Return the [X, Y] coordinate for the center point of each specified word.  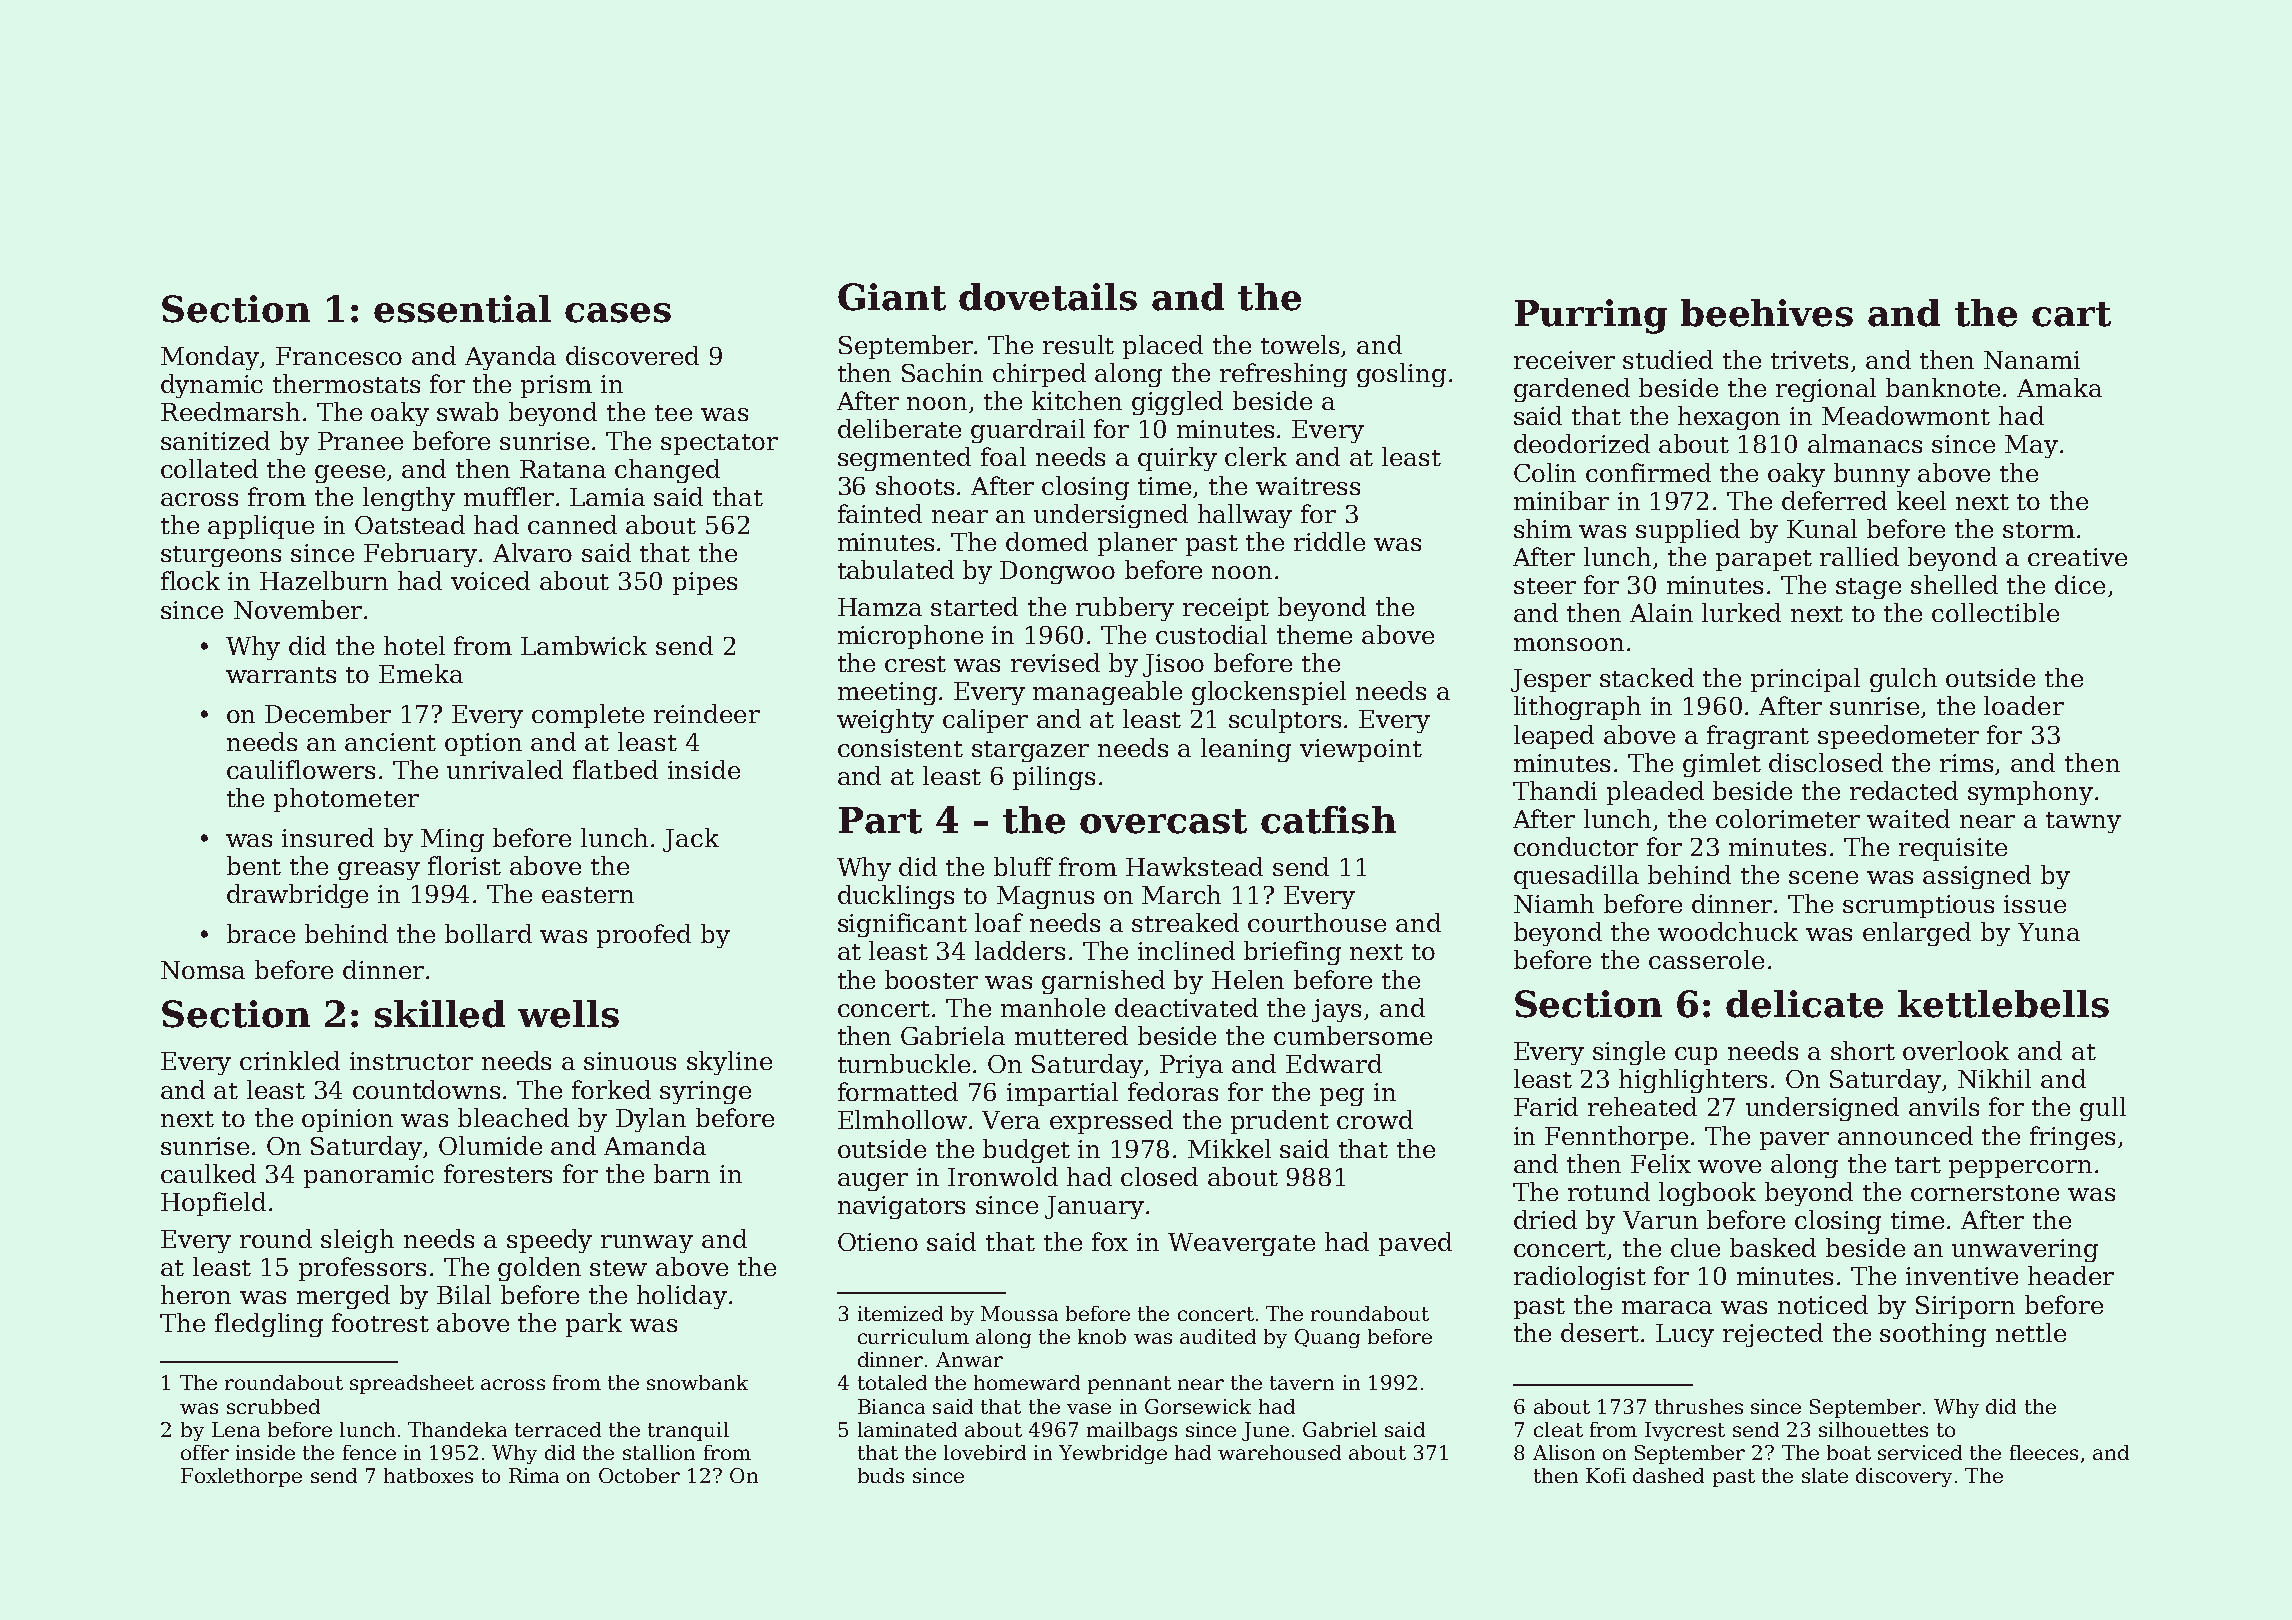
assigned [1977, 877]
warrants [281, 675]
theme [1314, 634]
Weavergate [1241, 1244]
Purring [1591, 316]
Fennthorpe [1616, 1138]
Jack [691, 840]
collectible [1995, 612]
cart [2071, 314]
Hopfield [213, 1204]
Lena [236, 1429]
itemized [900, 1313]
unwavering [2025, 1250]
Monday [211, 358]
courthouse [1317, 922]
